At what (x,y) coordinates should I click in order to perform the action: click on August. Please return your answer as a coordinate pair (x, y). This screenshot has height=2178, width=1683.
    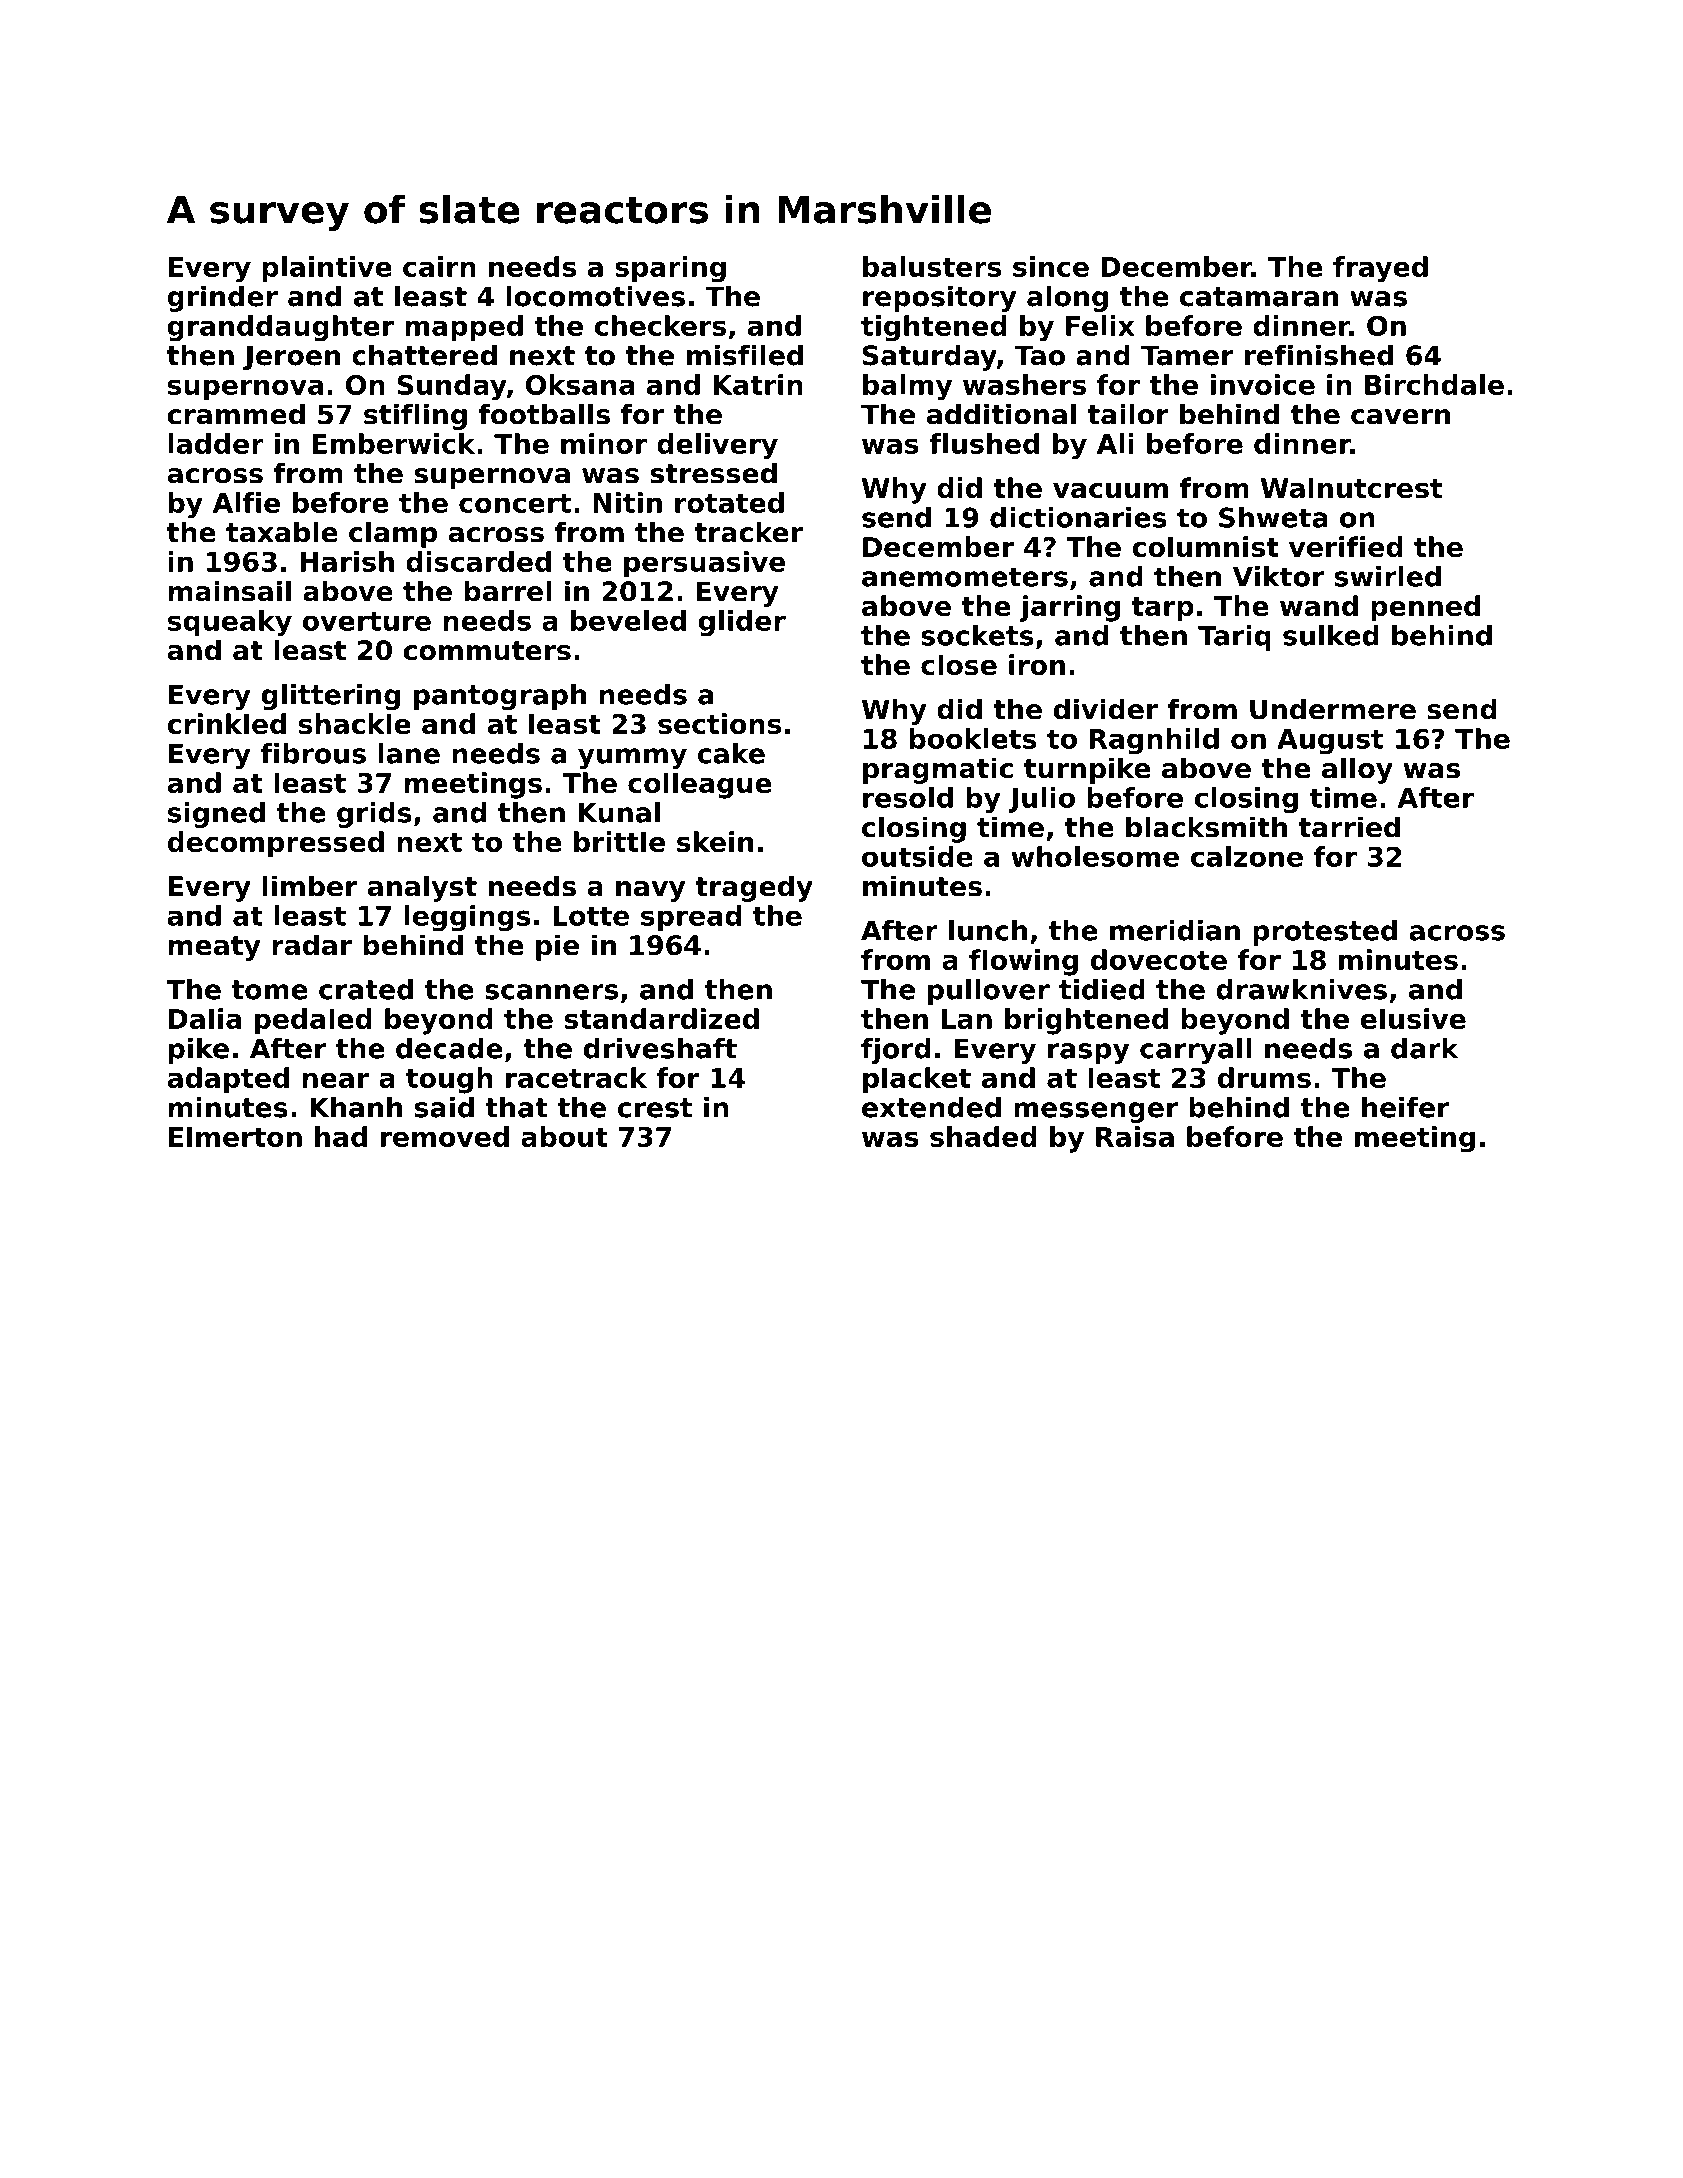
    Looking at the image, I should click on (1330, 742).
